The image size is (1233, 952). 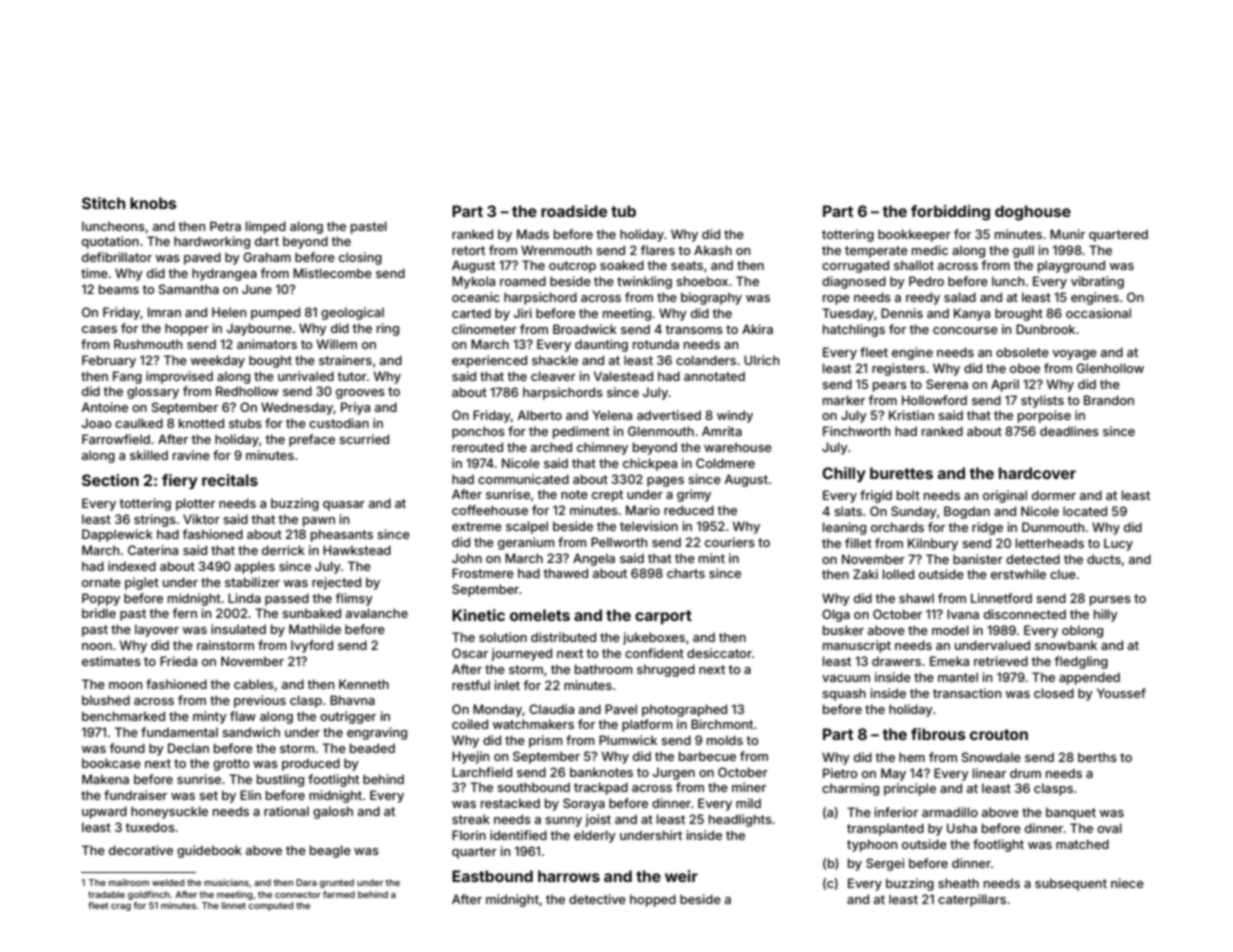 What do you see at coordinates (653, 900) in the document?
I see `hopped` at bounding box center [653, 900].
